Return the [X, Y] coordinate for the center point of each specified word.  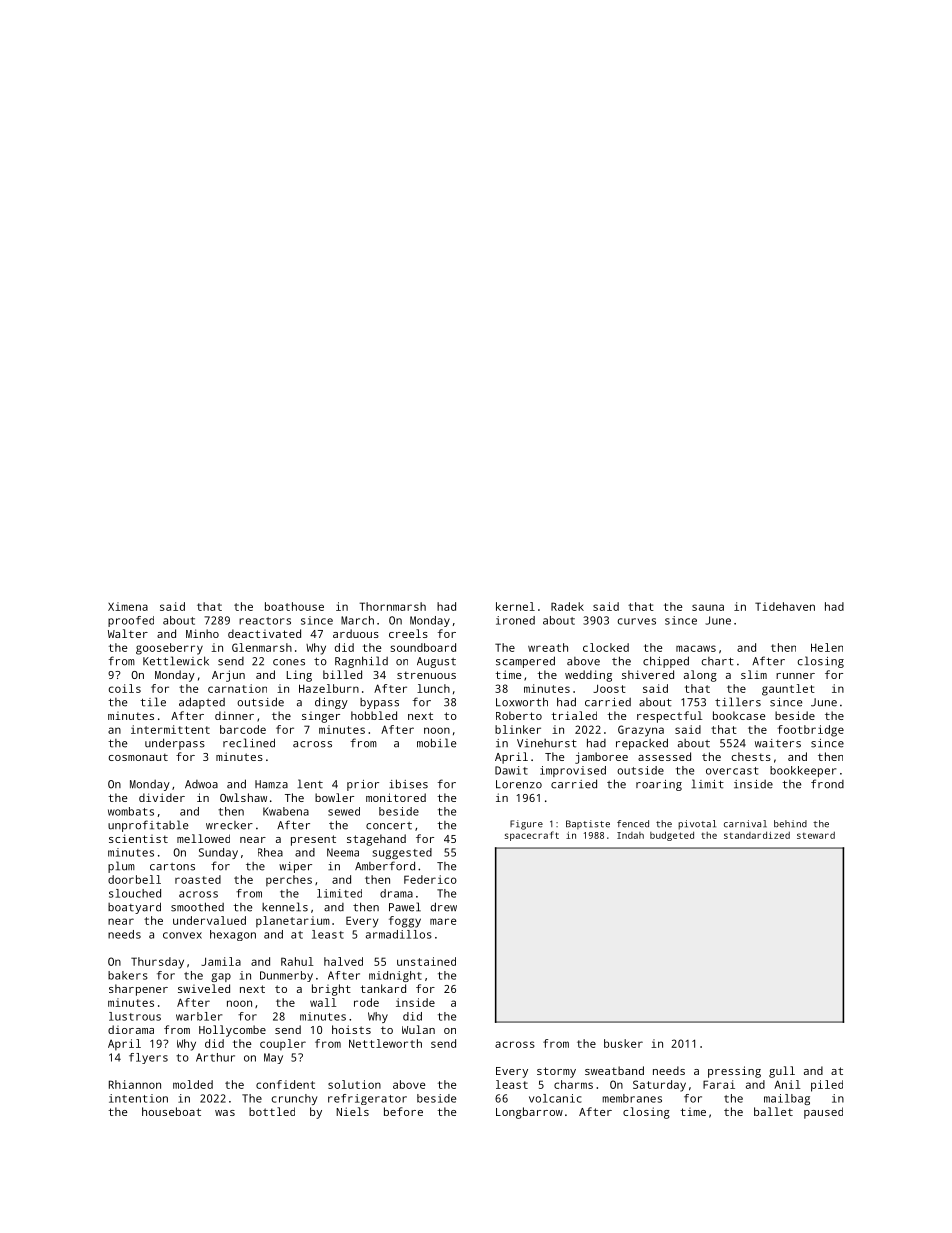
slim [754, 674]
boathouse [294, 606]
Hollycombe [232, 1031]
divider [162, 797]
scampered [525, 662]
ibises [408, 784]
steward [816, 835]
